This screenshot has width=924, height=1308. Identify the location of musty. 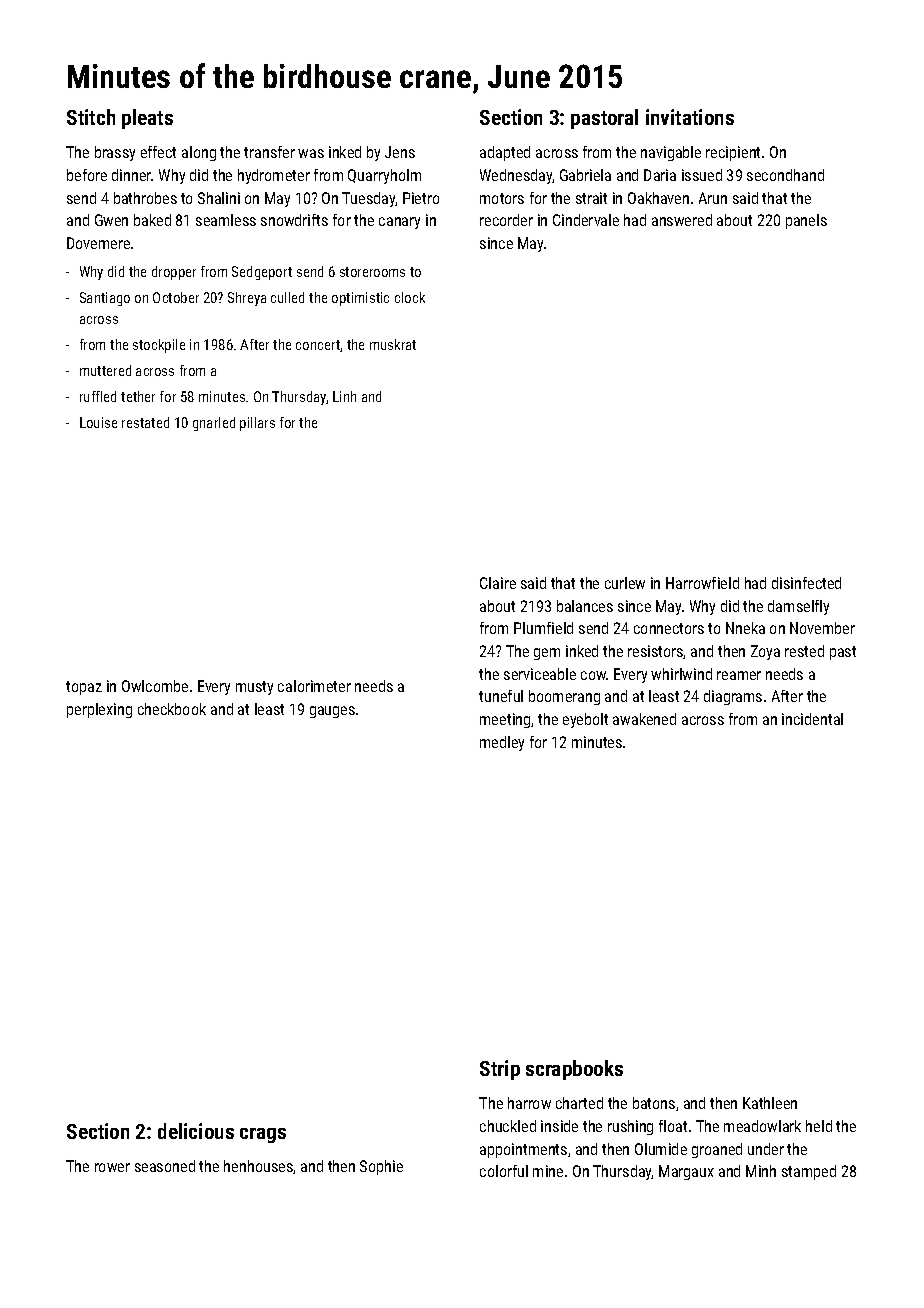
(254, 688).
